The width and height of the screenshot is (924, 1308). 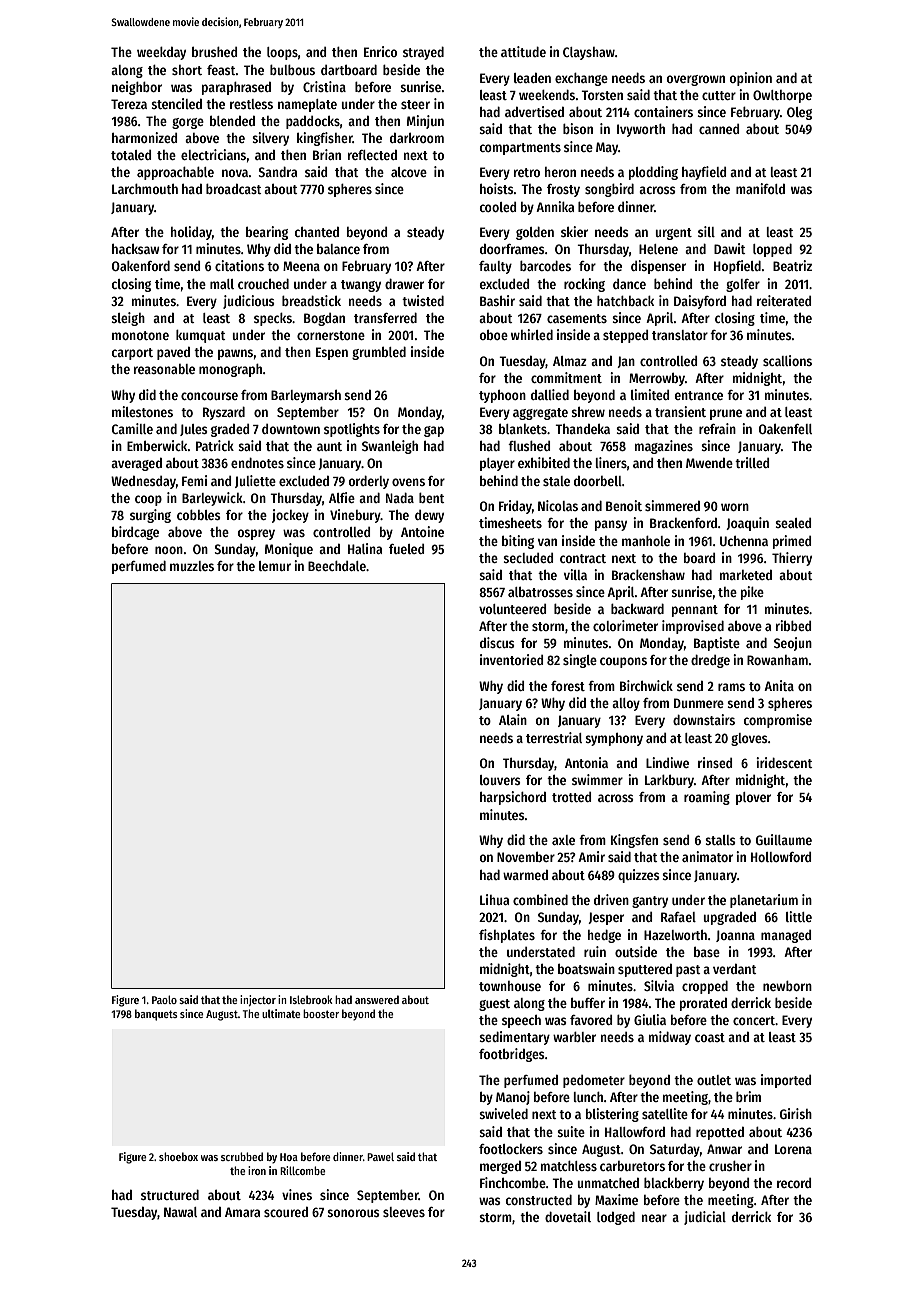 What do you see at coordinates (799, 113) in the screenshot?
I see `Oleg` at bounding box center [799, 113].
